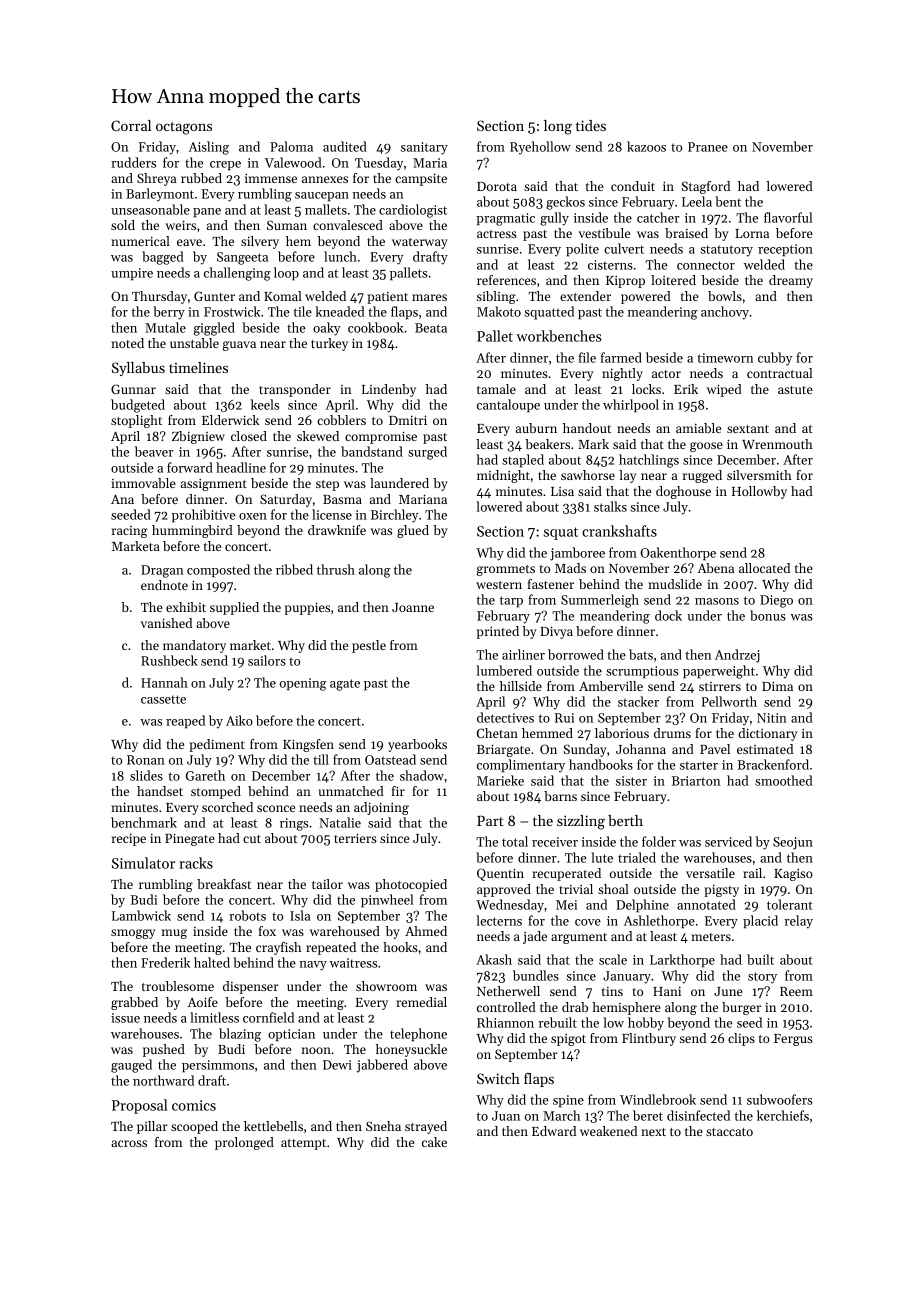 The height and width of the page is (1308, 924). I want to click on lecterns, so click(499, 920).
